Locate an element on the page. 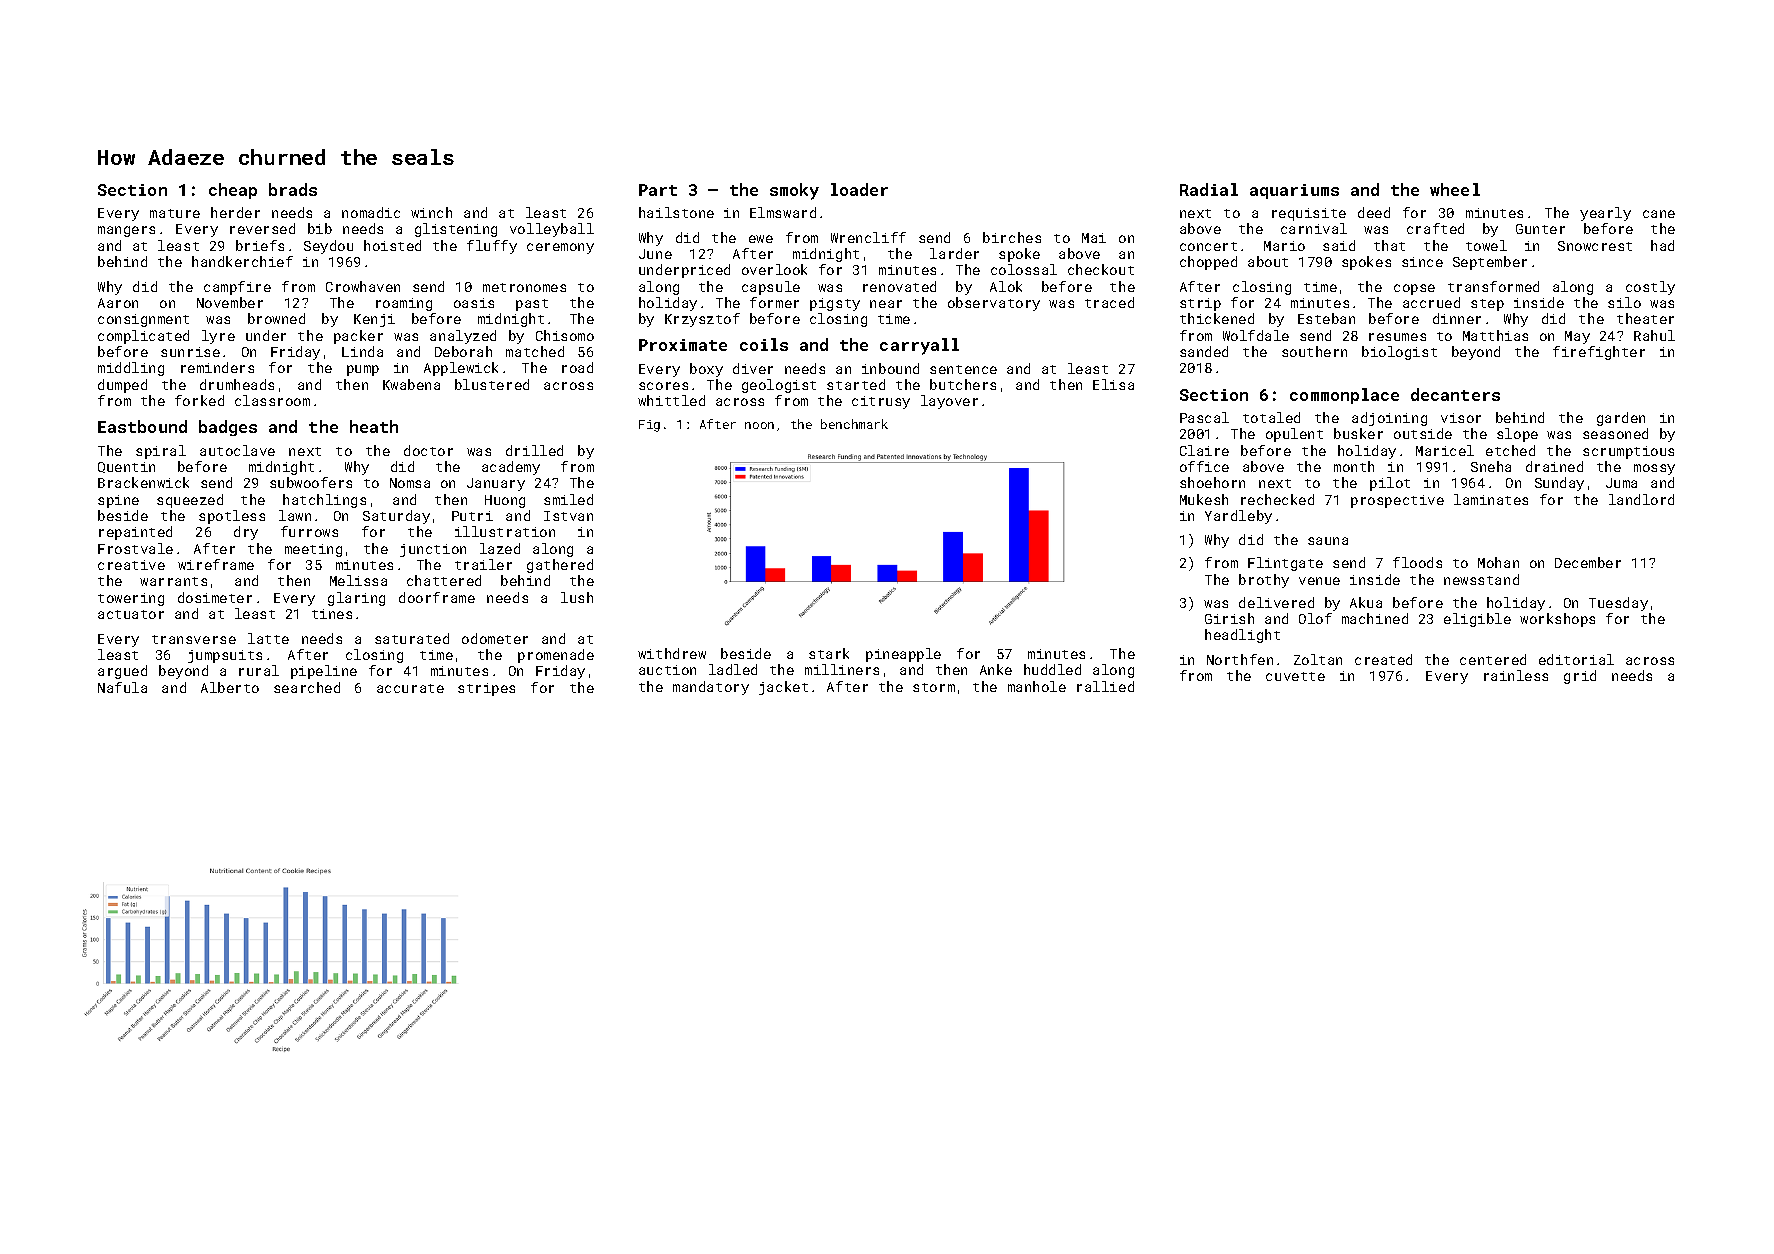  benchmark is located at coordinates (854, 424).
